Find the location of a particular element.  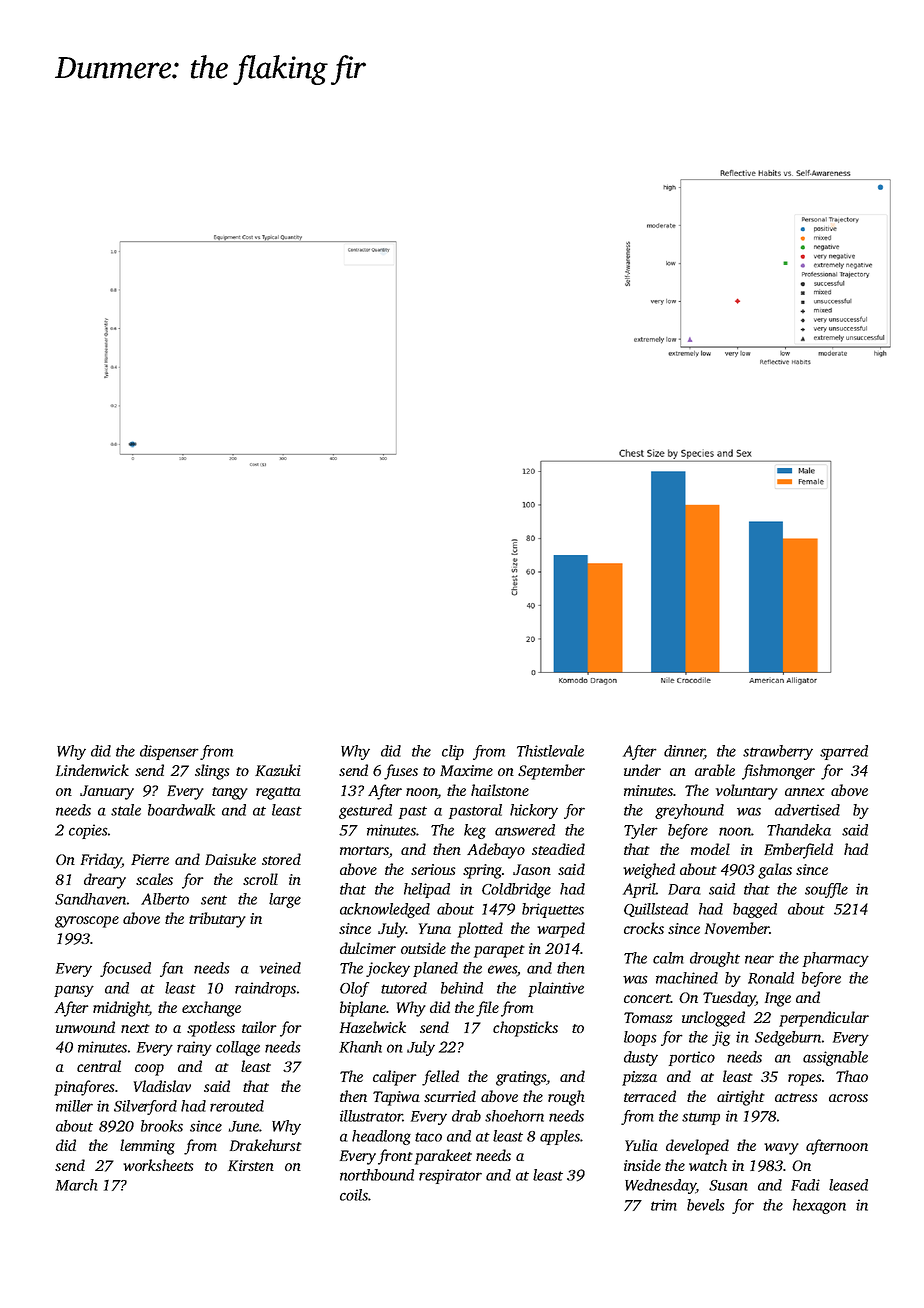

coils is located at coordinates (354, 1195).
